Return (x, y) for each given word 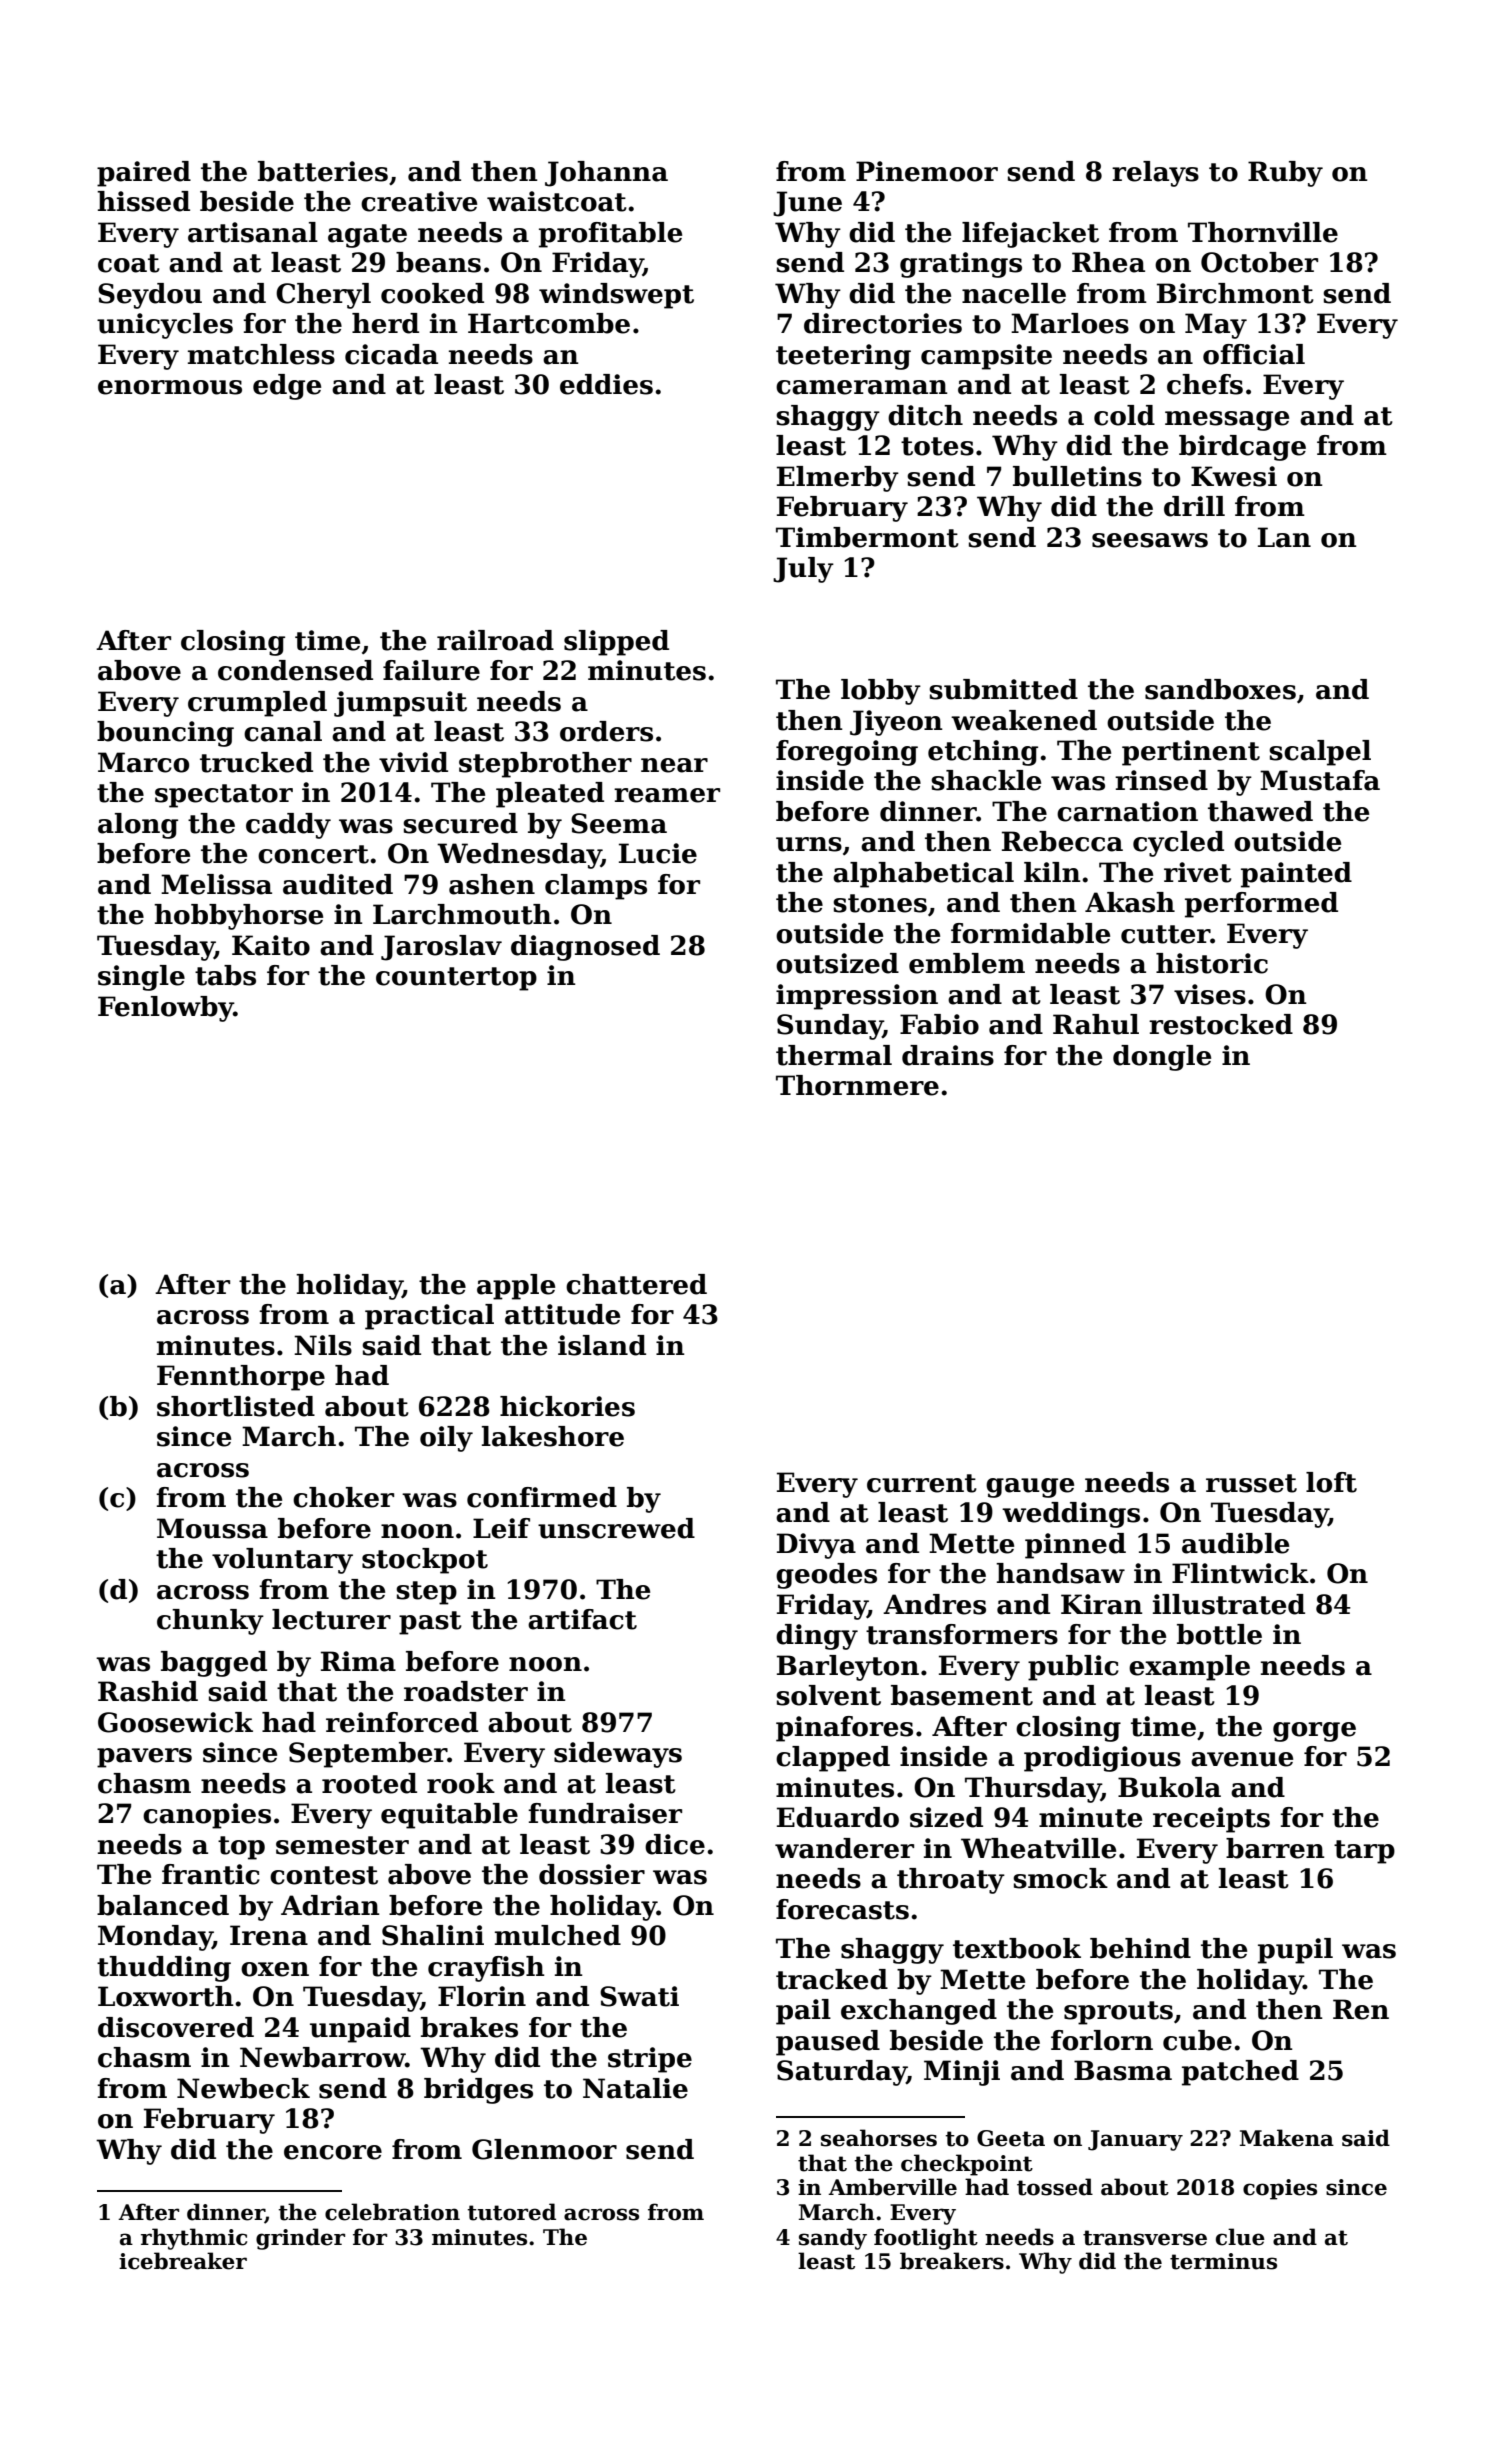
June (807, 204)
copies (1280, 2189)
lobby (881, 692)
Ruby (1285, 174)
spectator (224, 796)
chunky (210, 1622)
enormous (170, 387)
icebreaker (183, 2261)
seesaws (1150, 540)
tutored (512, 2212)
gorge (1314, 1732)
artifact (582, 1619)
